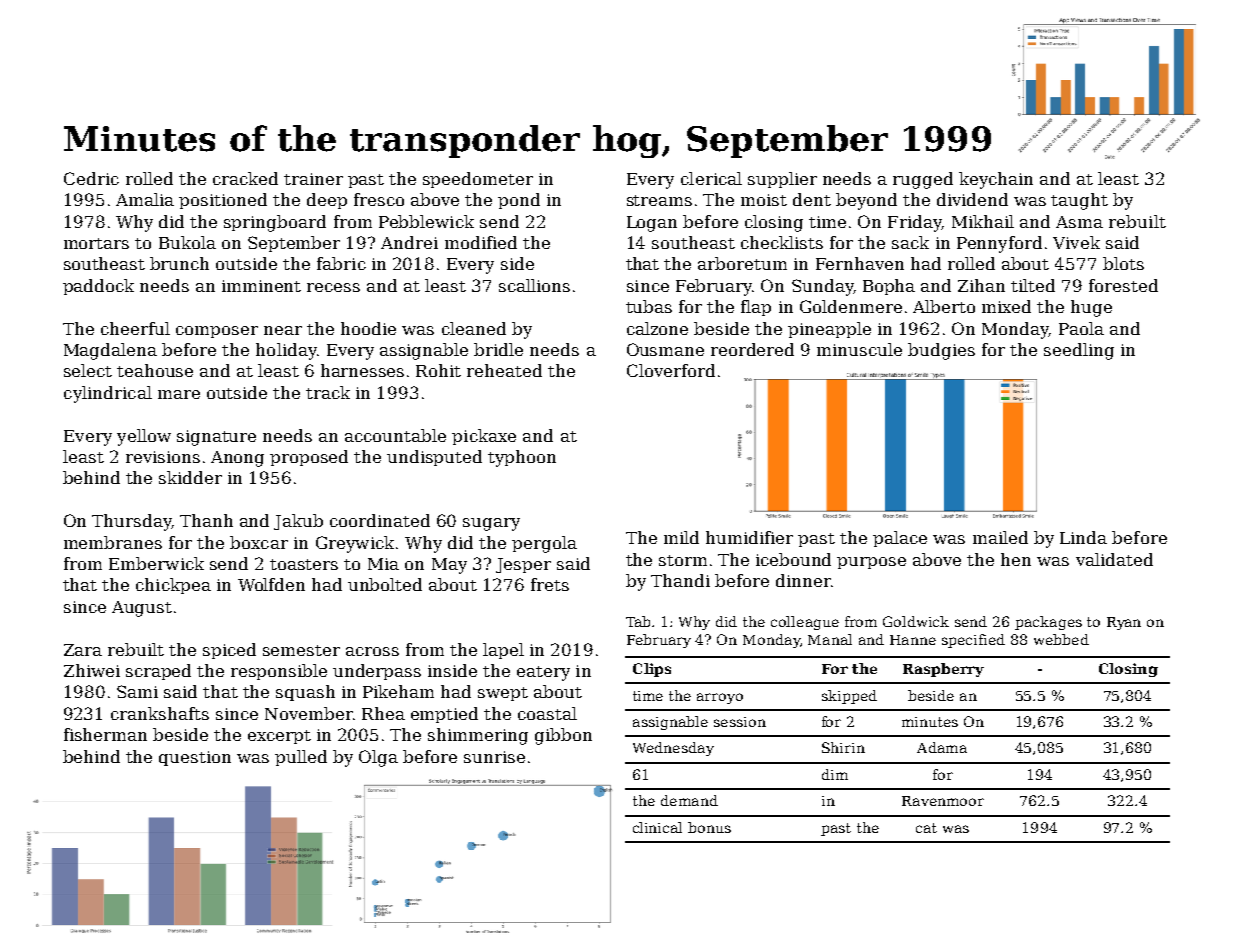  Describe the element at coordinates (313, 179) in the page. I see `trainer` at that location.
